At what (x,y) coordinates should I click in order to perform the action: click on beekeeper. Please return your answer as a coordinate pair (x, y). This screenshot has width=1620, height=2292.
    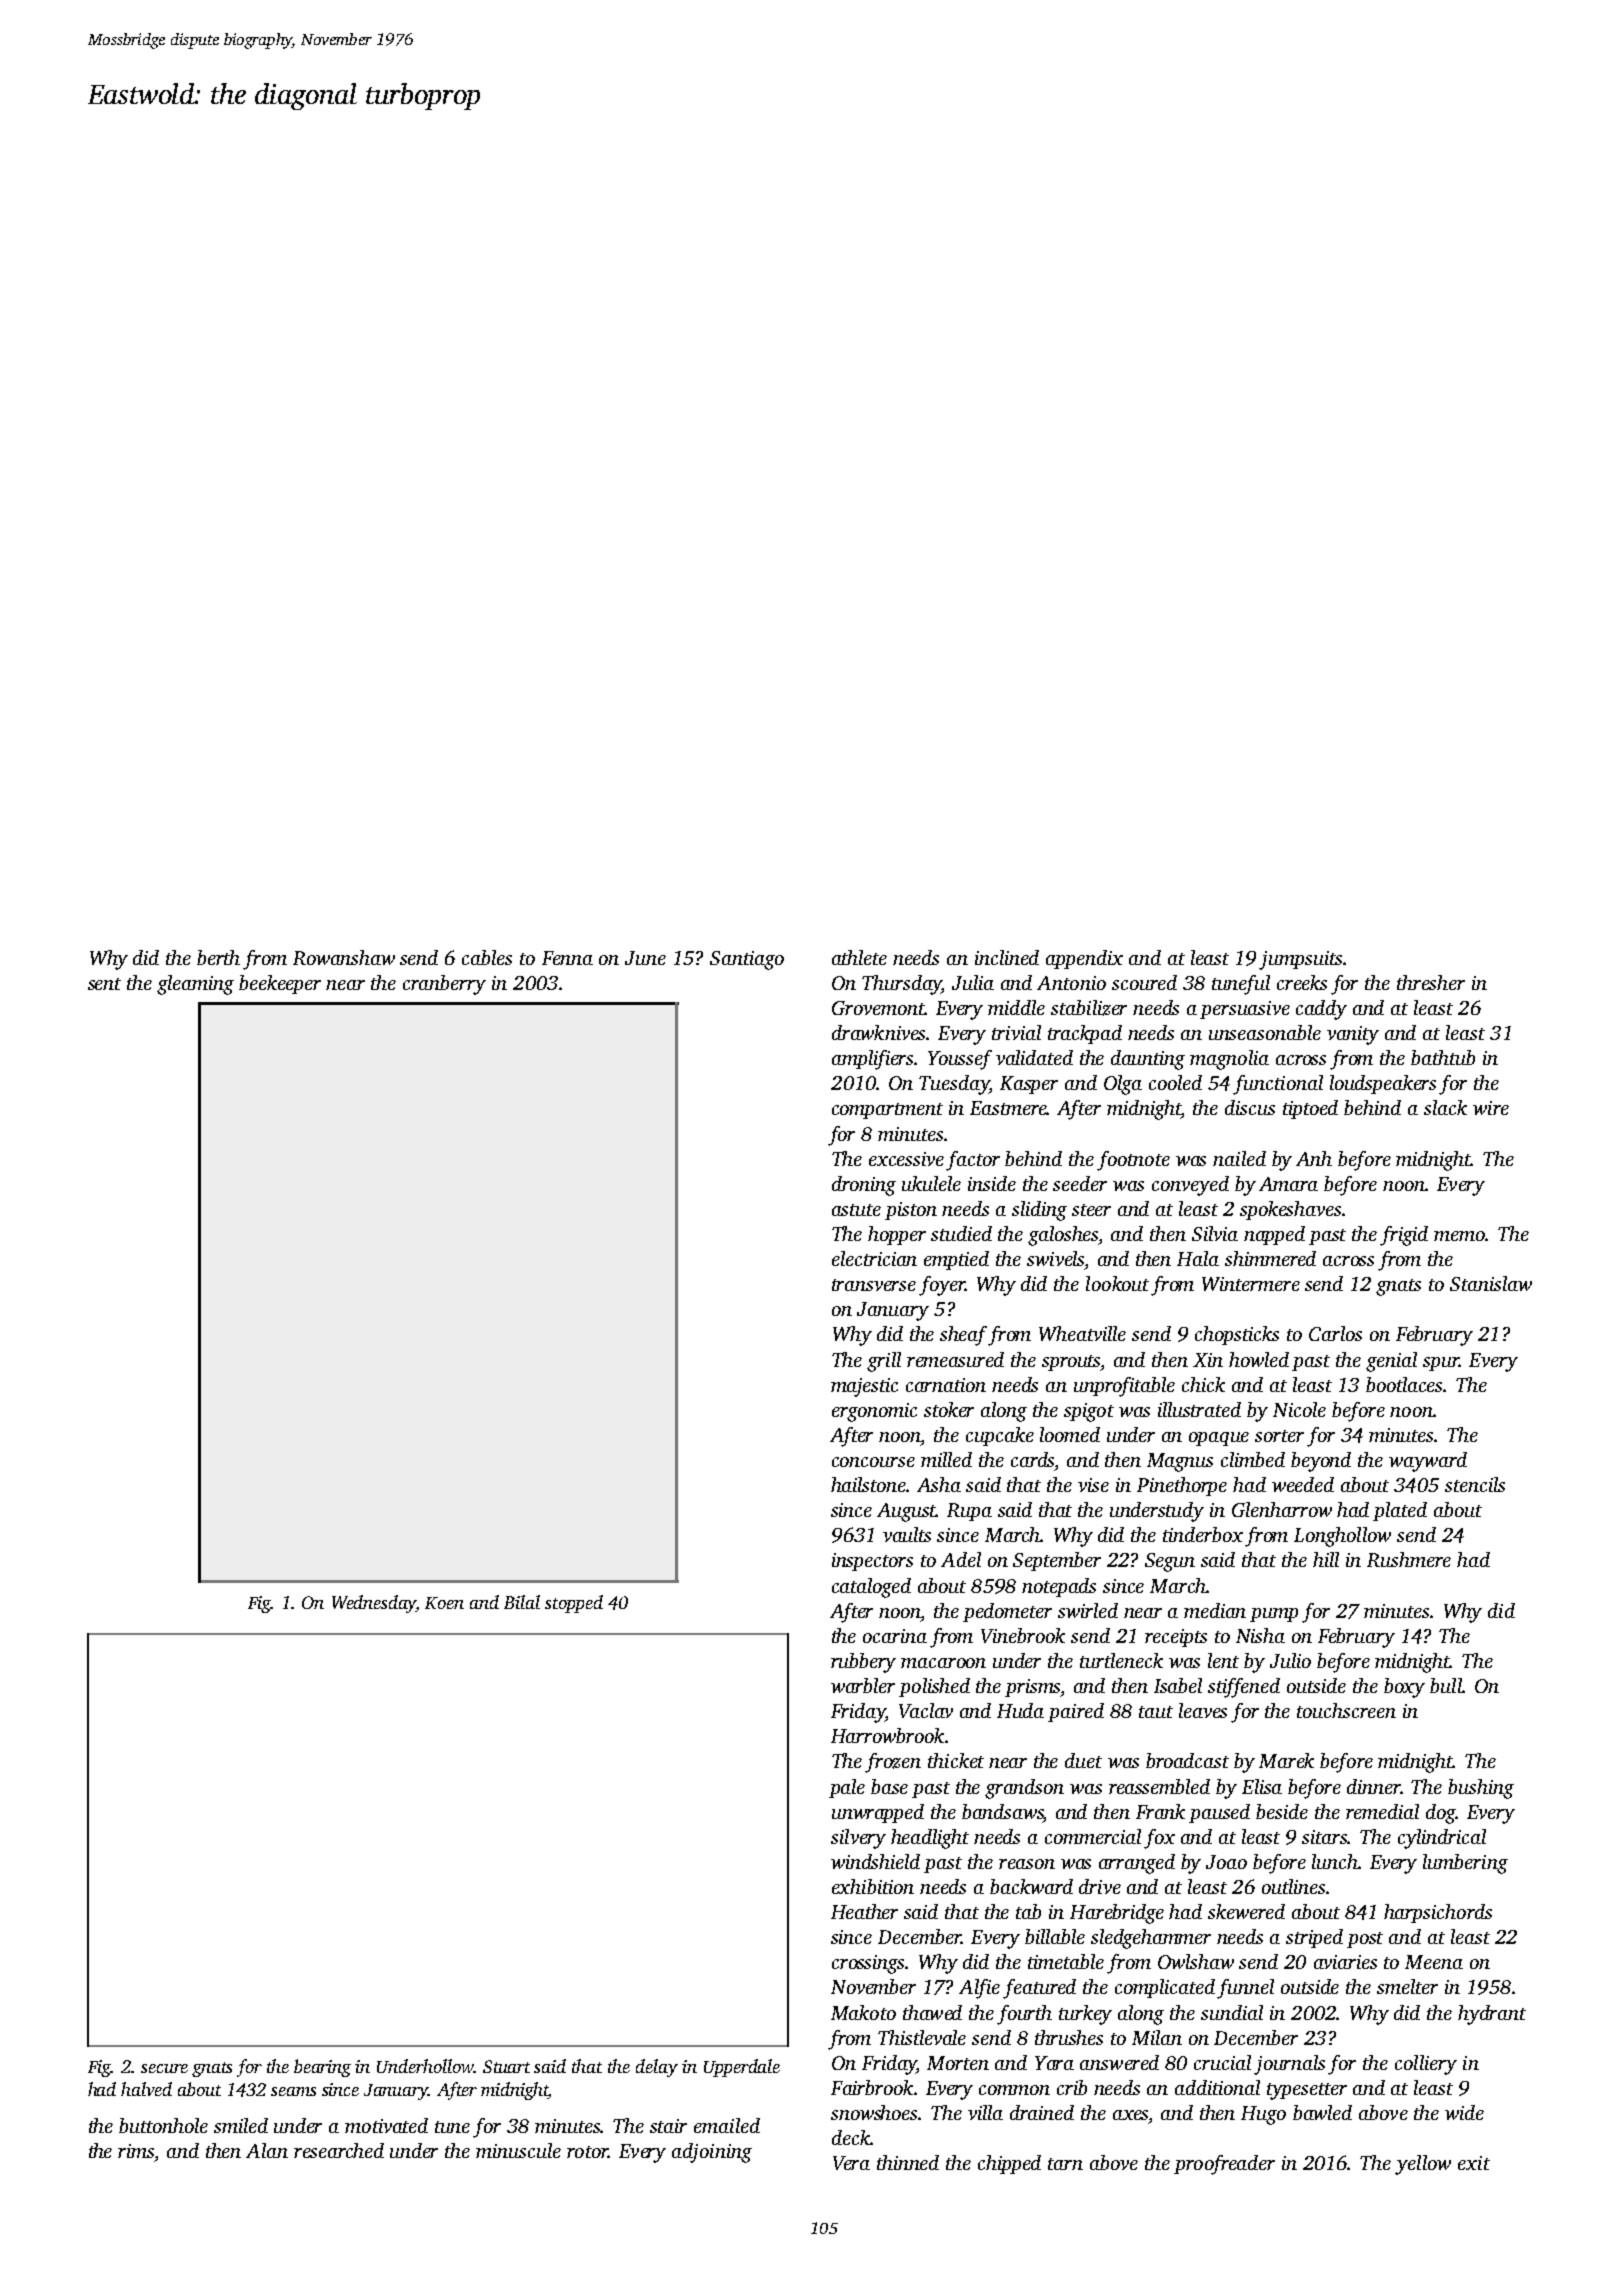
    Looking at the image, I should click on (280, 984).
